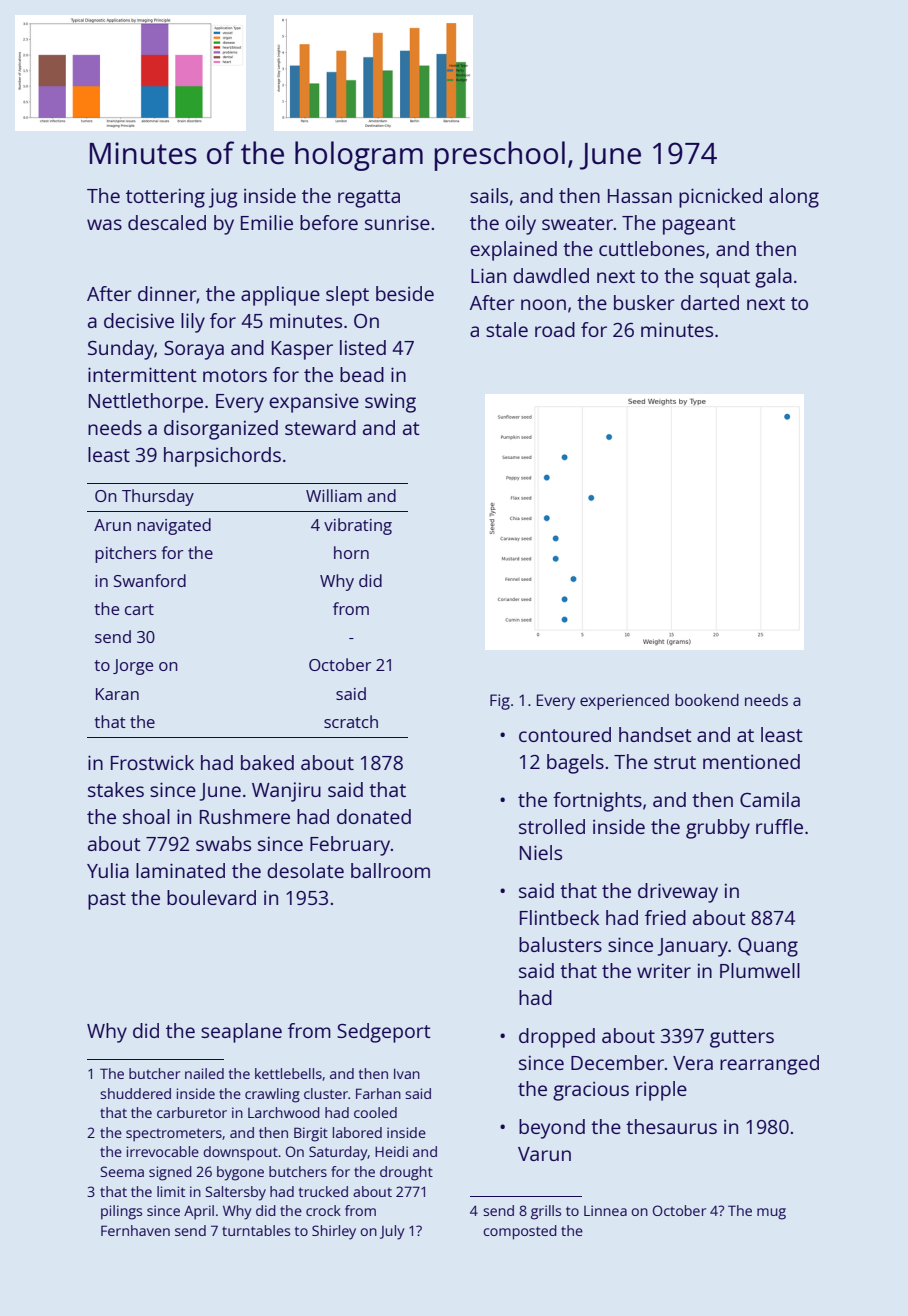 The height and width of the document is (1316, 908). I want to click on pageant, so click(699, 226).
